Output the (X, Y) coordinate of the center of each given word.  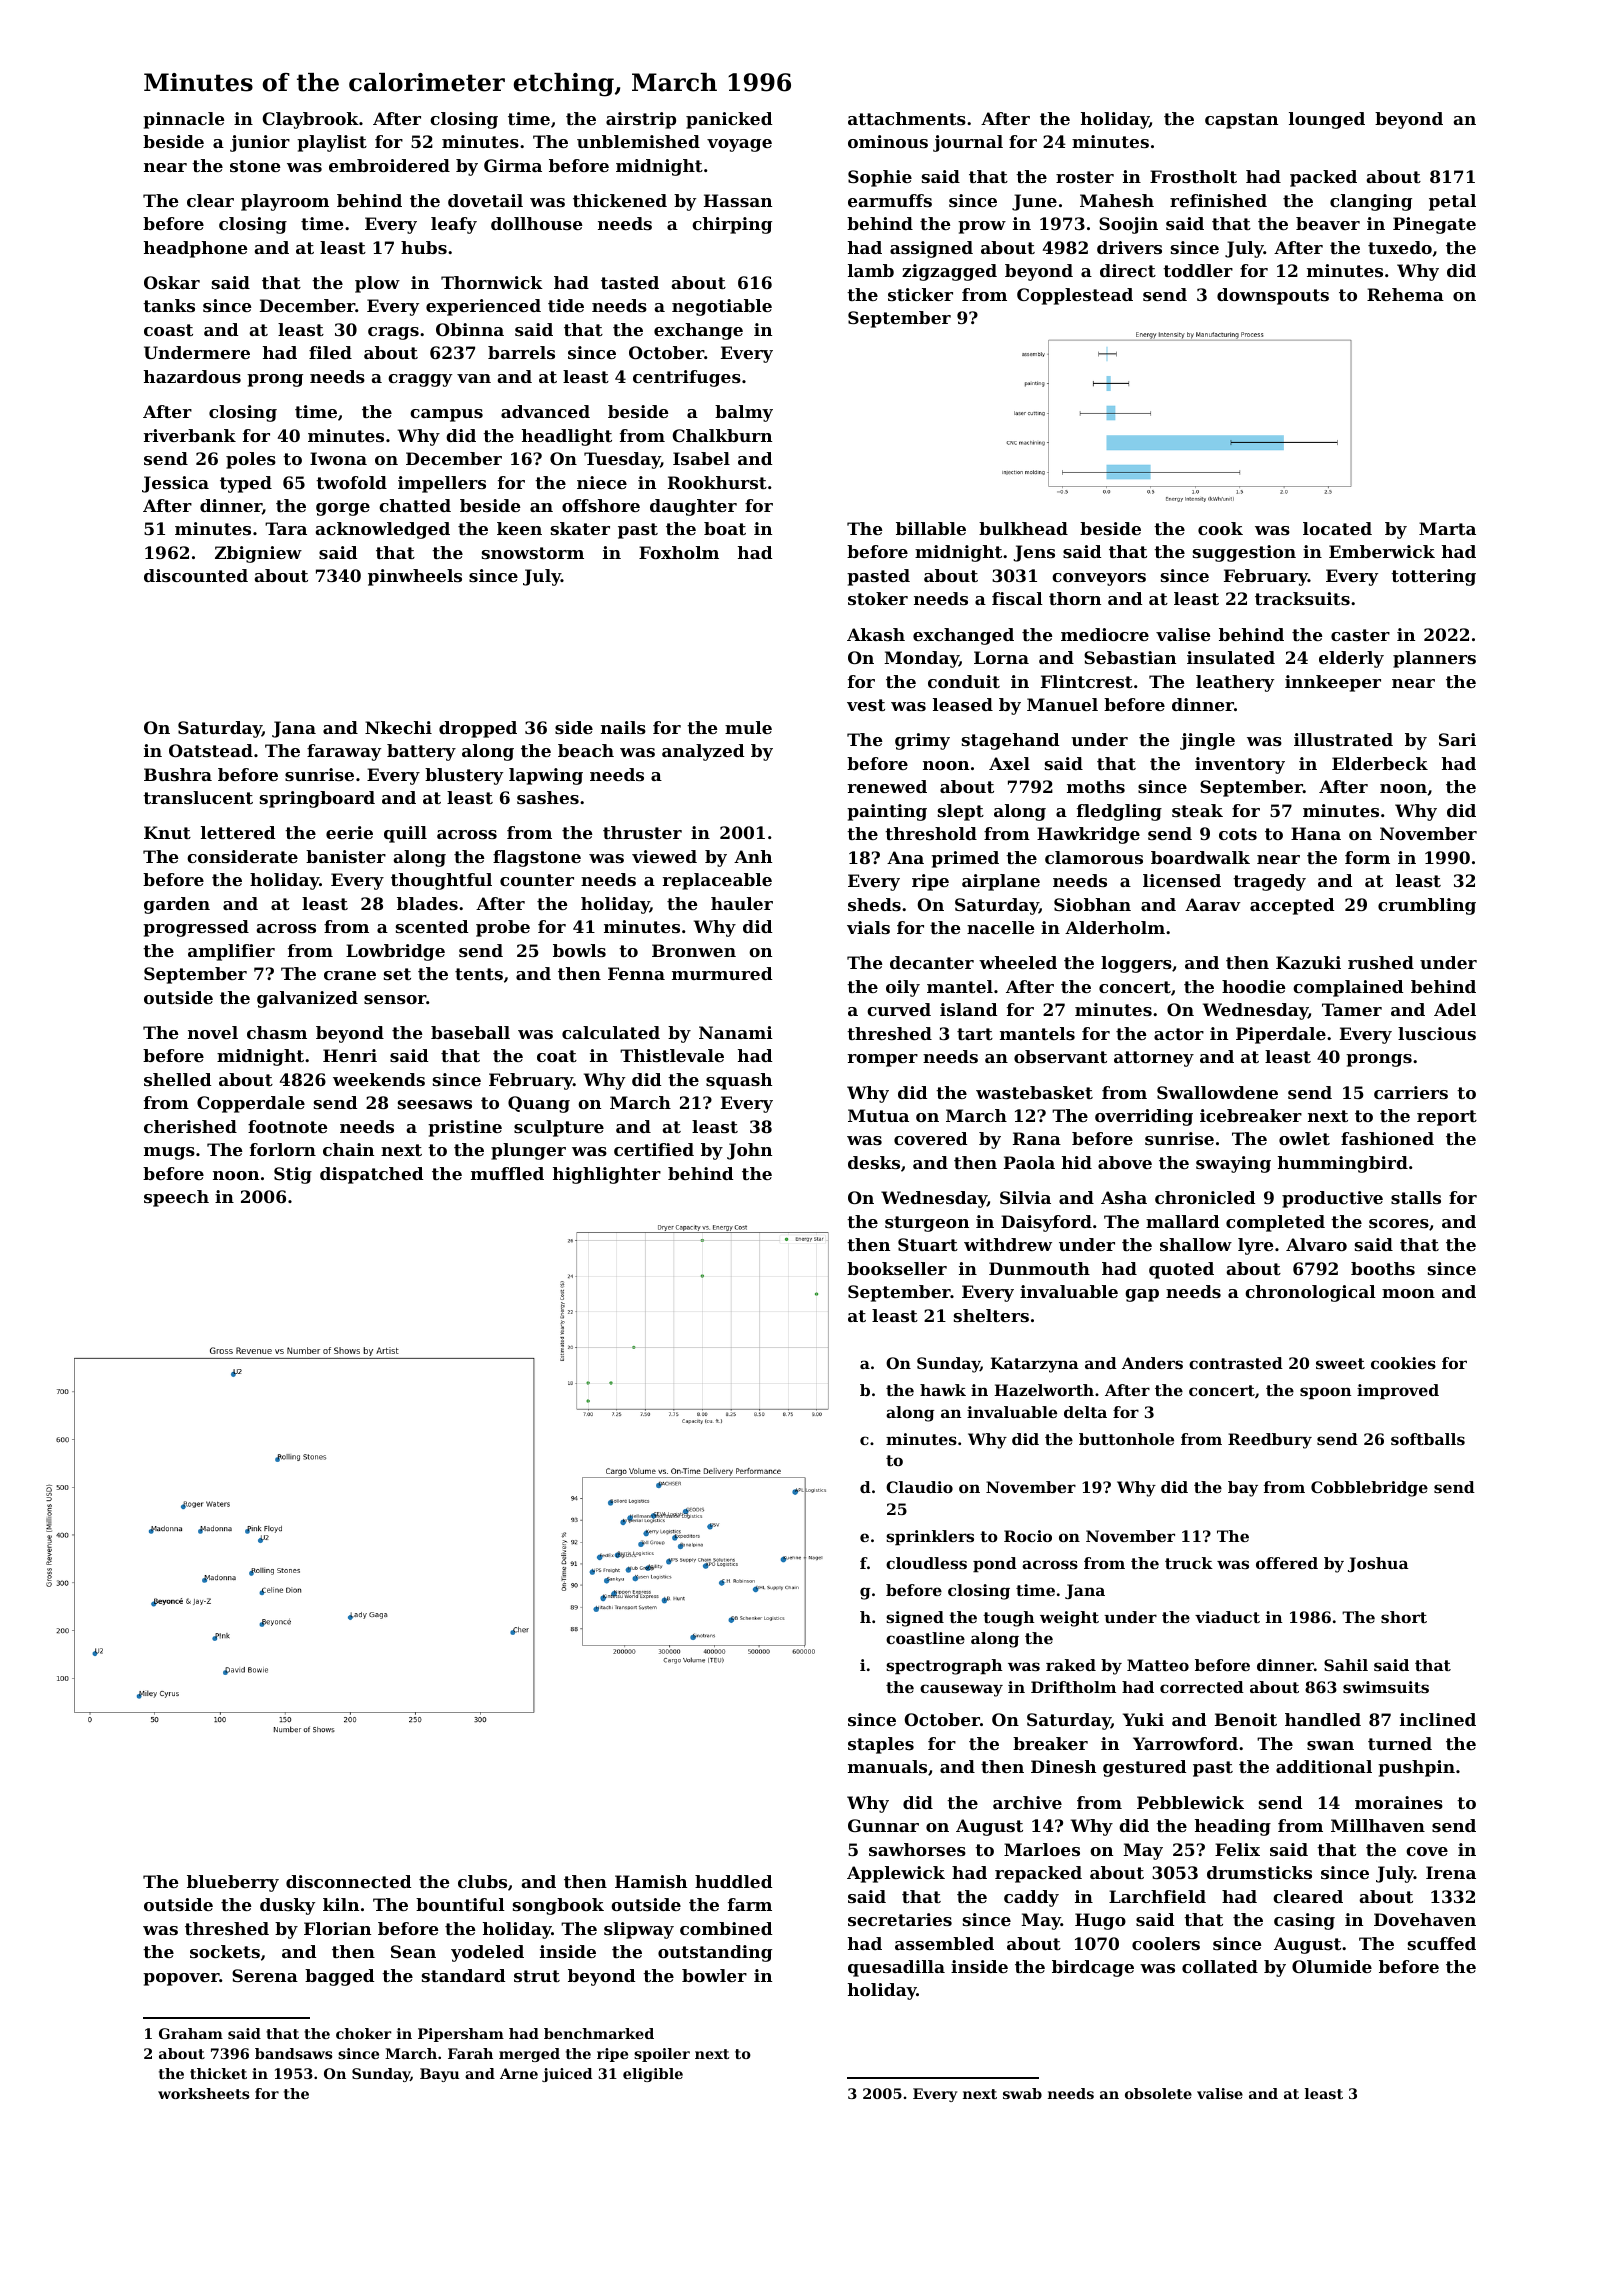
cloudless (926, 1563)
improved (1398, 1392)
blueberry (233, 1883)
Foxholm (679, 552)
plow (377, 284)
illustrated (1343, 739)
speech (176, 1198)
